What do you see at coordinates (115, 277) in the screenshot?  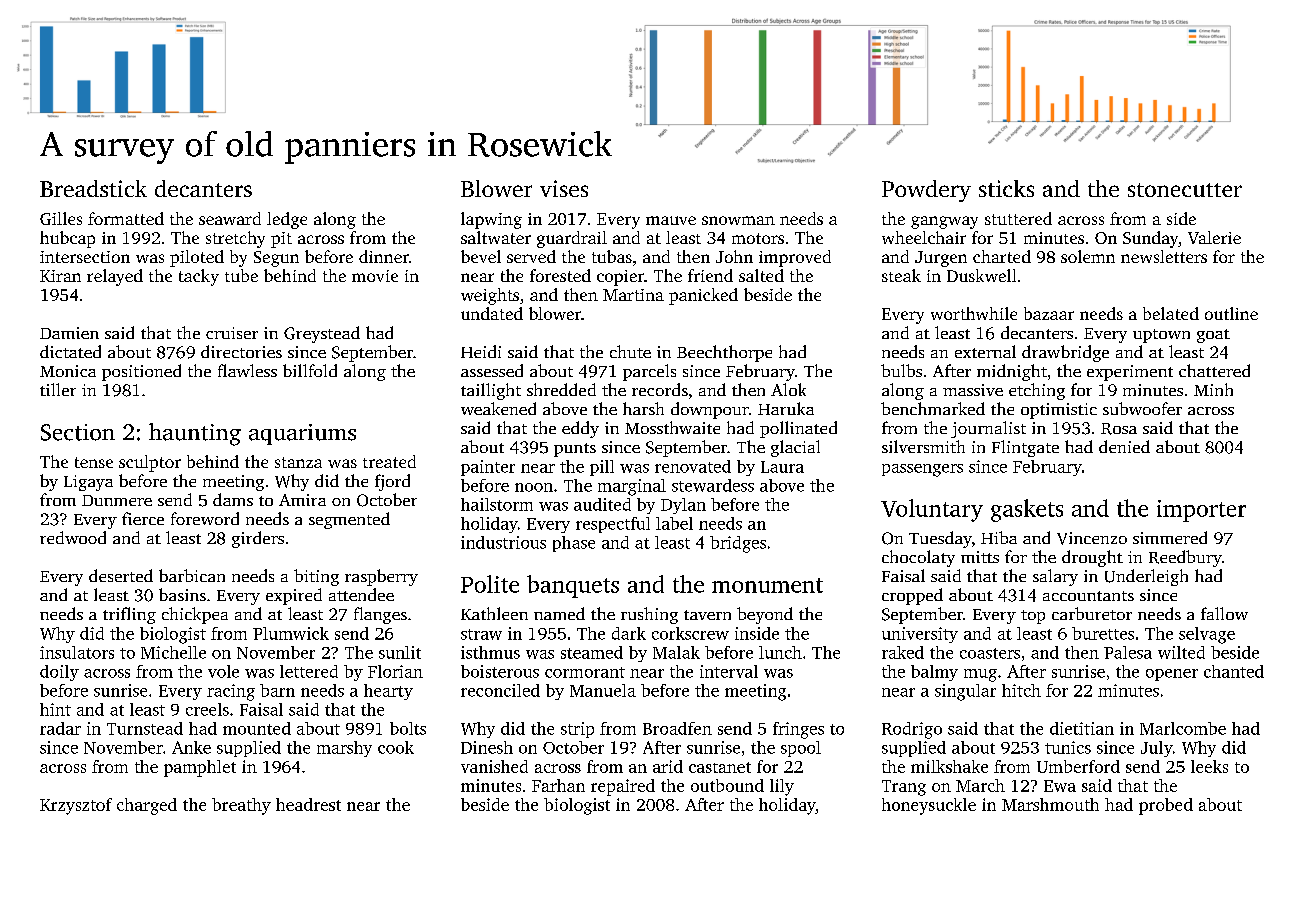 I see `relayed` at bounding box center [115, 277].
